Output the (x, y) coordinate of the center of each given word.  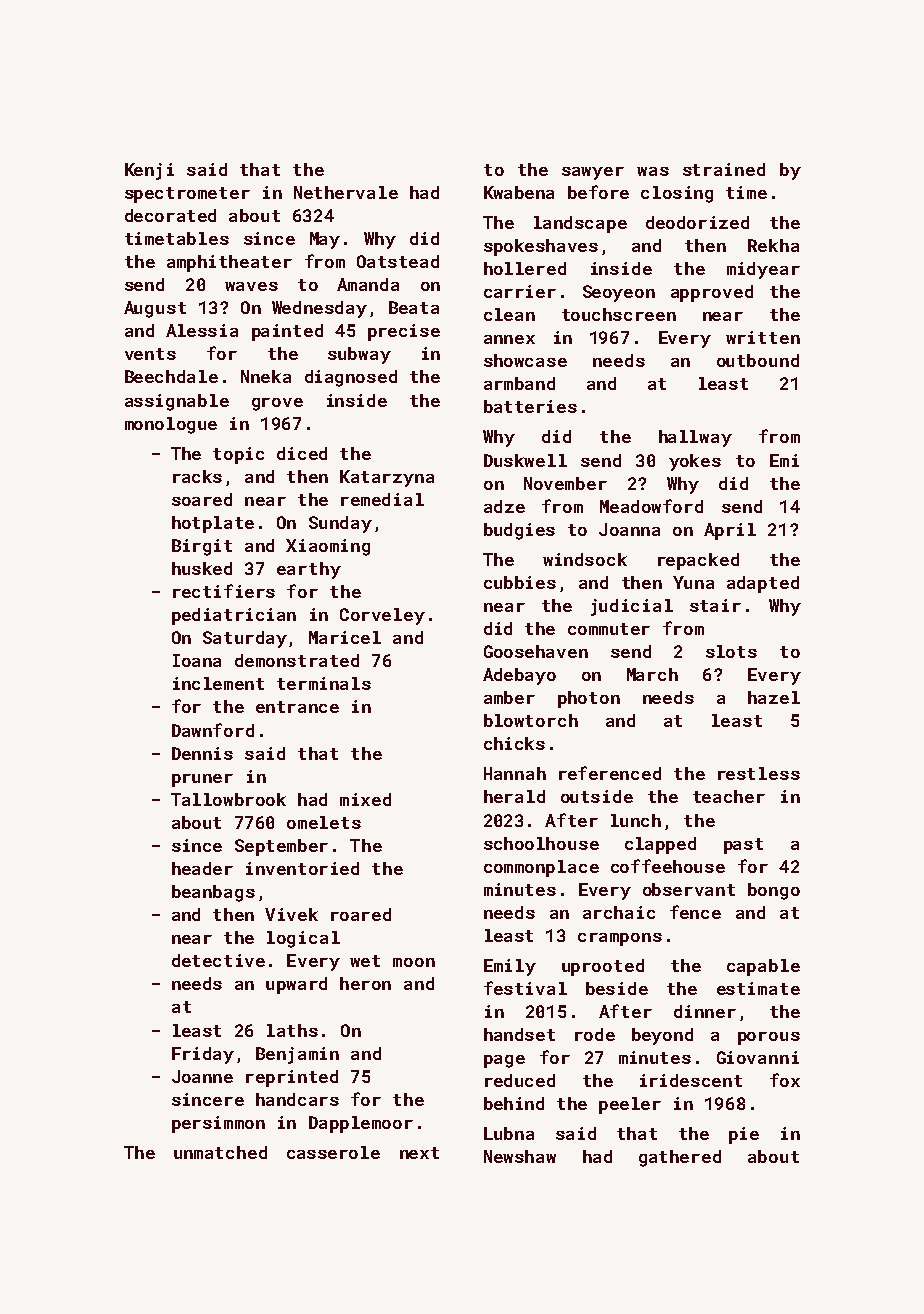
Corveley (382, 616)
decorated (170, 215)
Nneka (266, 376)
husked (202, 568)
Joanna (629, 529)
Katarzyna (387, 478)
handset (519, 1034)
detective (218, 960)
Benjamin (297, 1055)
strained (724, 169)
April (730, 531)
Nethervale (346, 192)
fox (785, 1080)
